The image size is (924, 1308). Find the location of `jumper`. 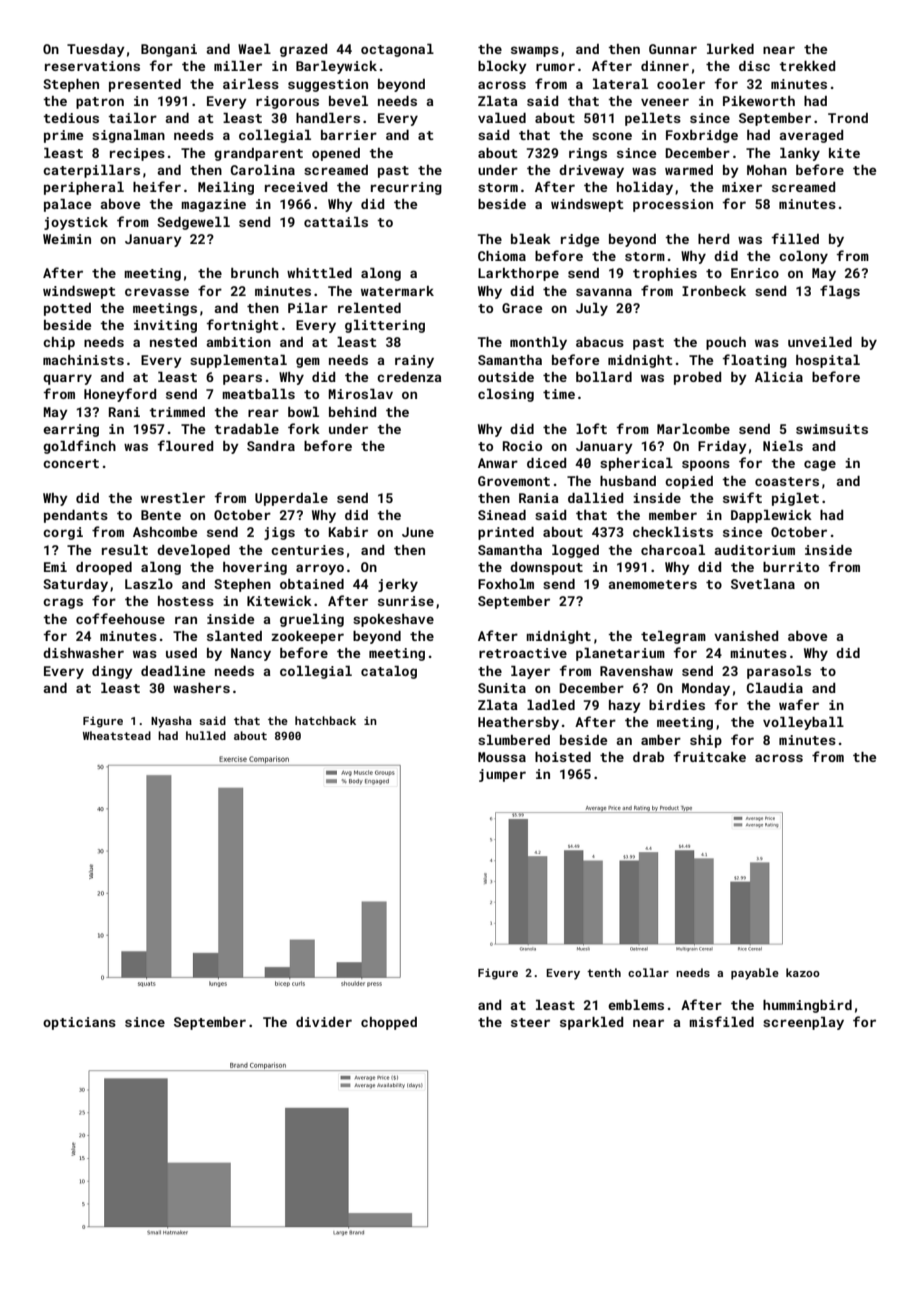

jumper is located at coordinates (502, 775).
